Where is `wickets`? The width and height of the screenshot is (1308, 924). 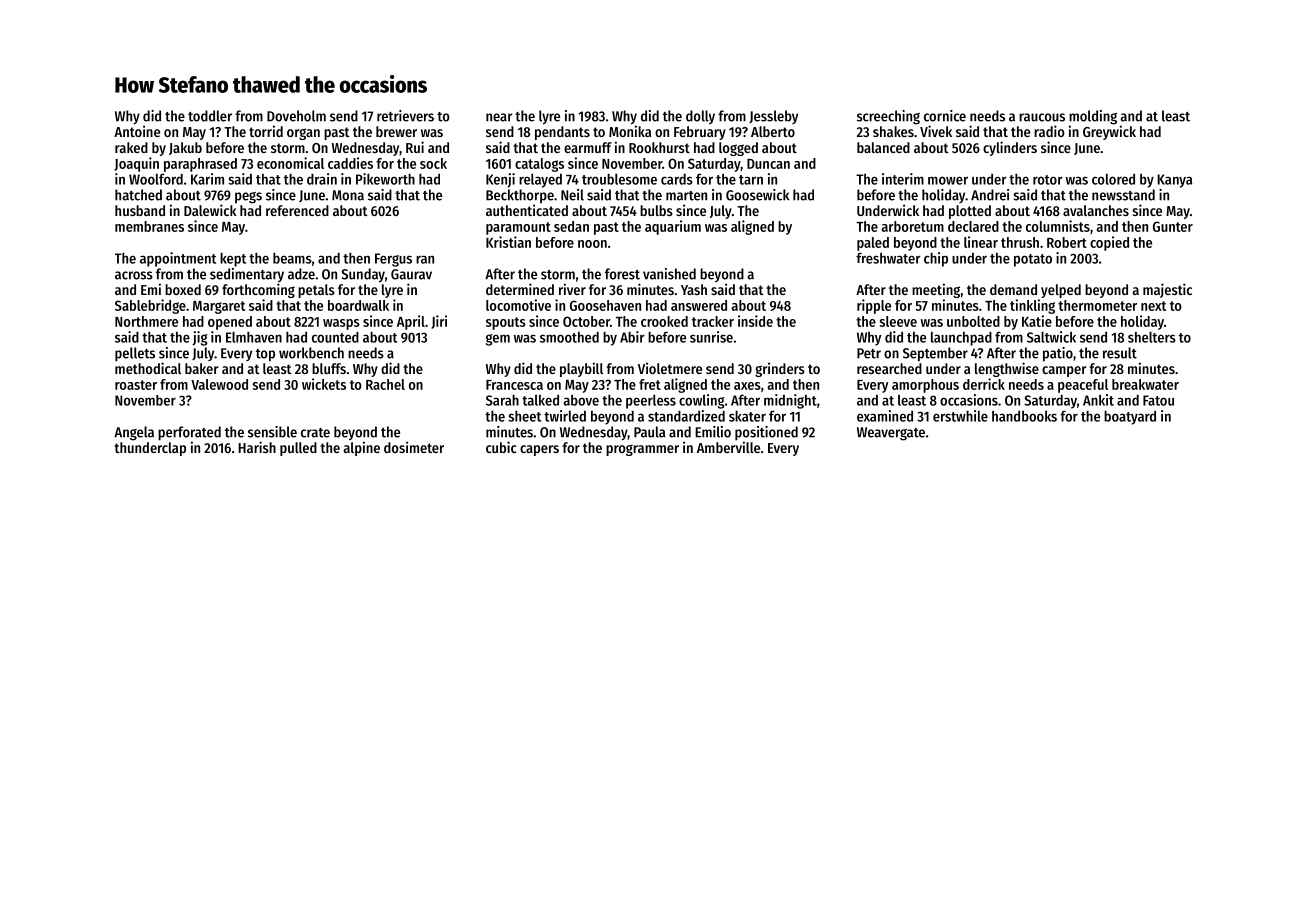 wickets is located at coordinates (324, 384).
